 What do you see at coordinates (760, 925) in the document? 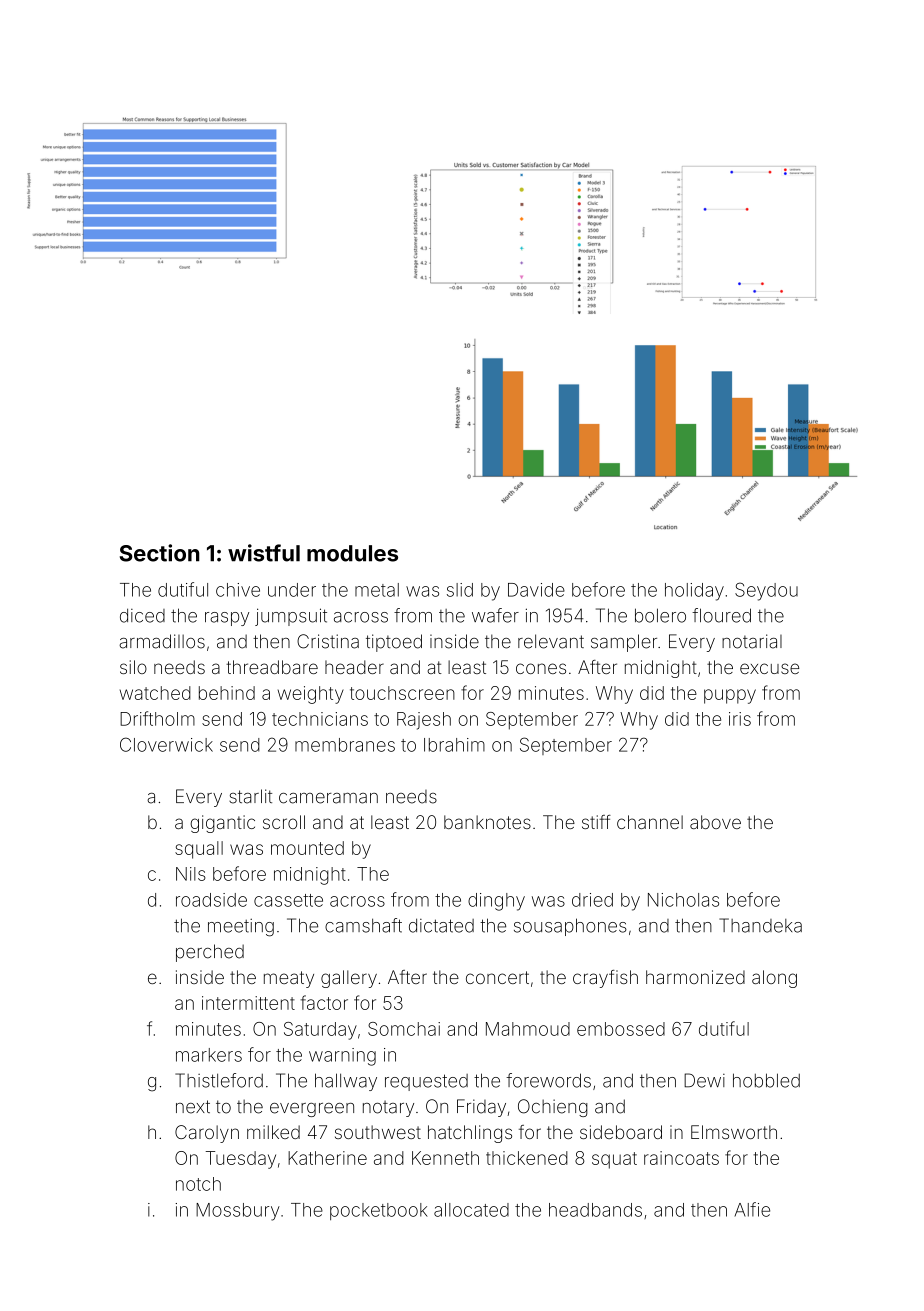
I see `Thandeka` at bounding box center [760, 925].
